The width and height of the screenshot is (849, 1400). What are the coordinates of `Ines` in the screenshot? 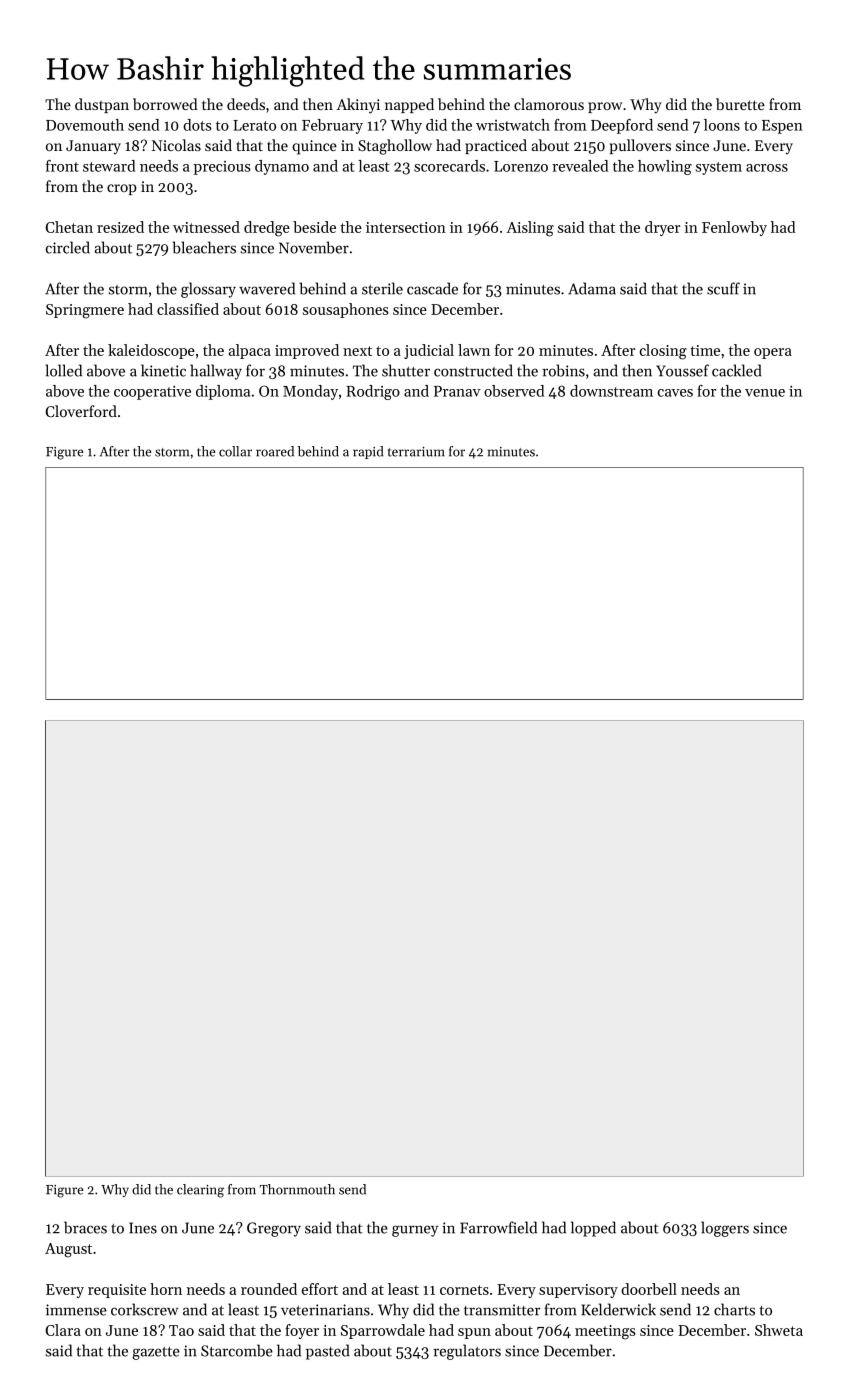 It's located at (143, 1228).
